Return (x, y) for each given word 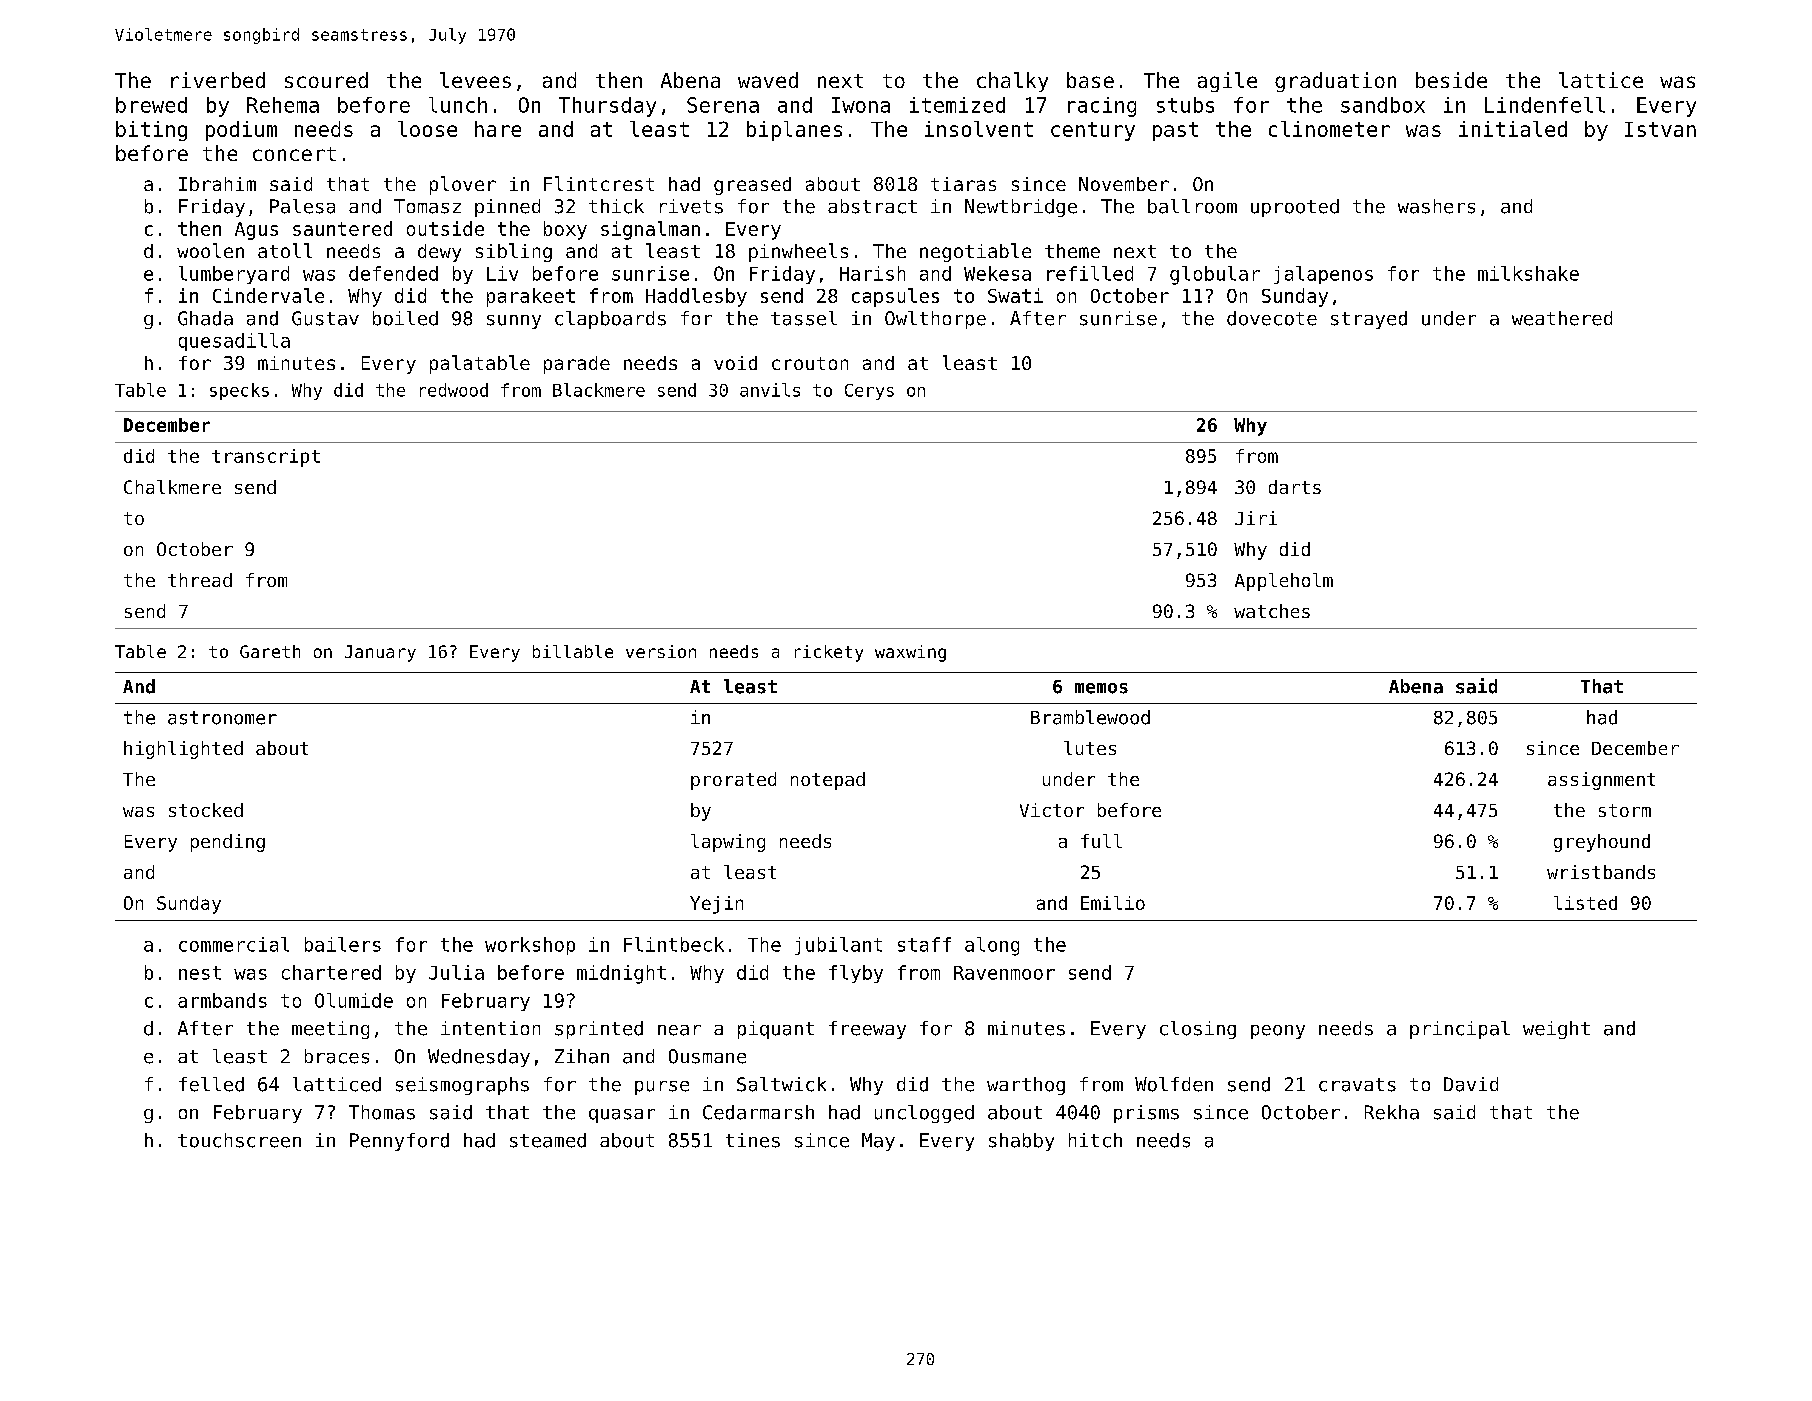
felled (211, 1084)
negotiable (975, 252)
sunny (514, 322)
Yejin (716, 905)
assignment (1601, 781)
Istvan (1660, 129)
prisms (1146, 1114)
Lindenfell (1545, 105)
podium (241, 131)
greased (752, 186)
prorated (733, 781)
